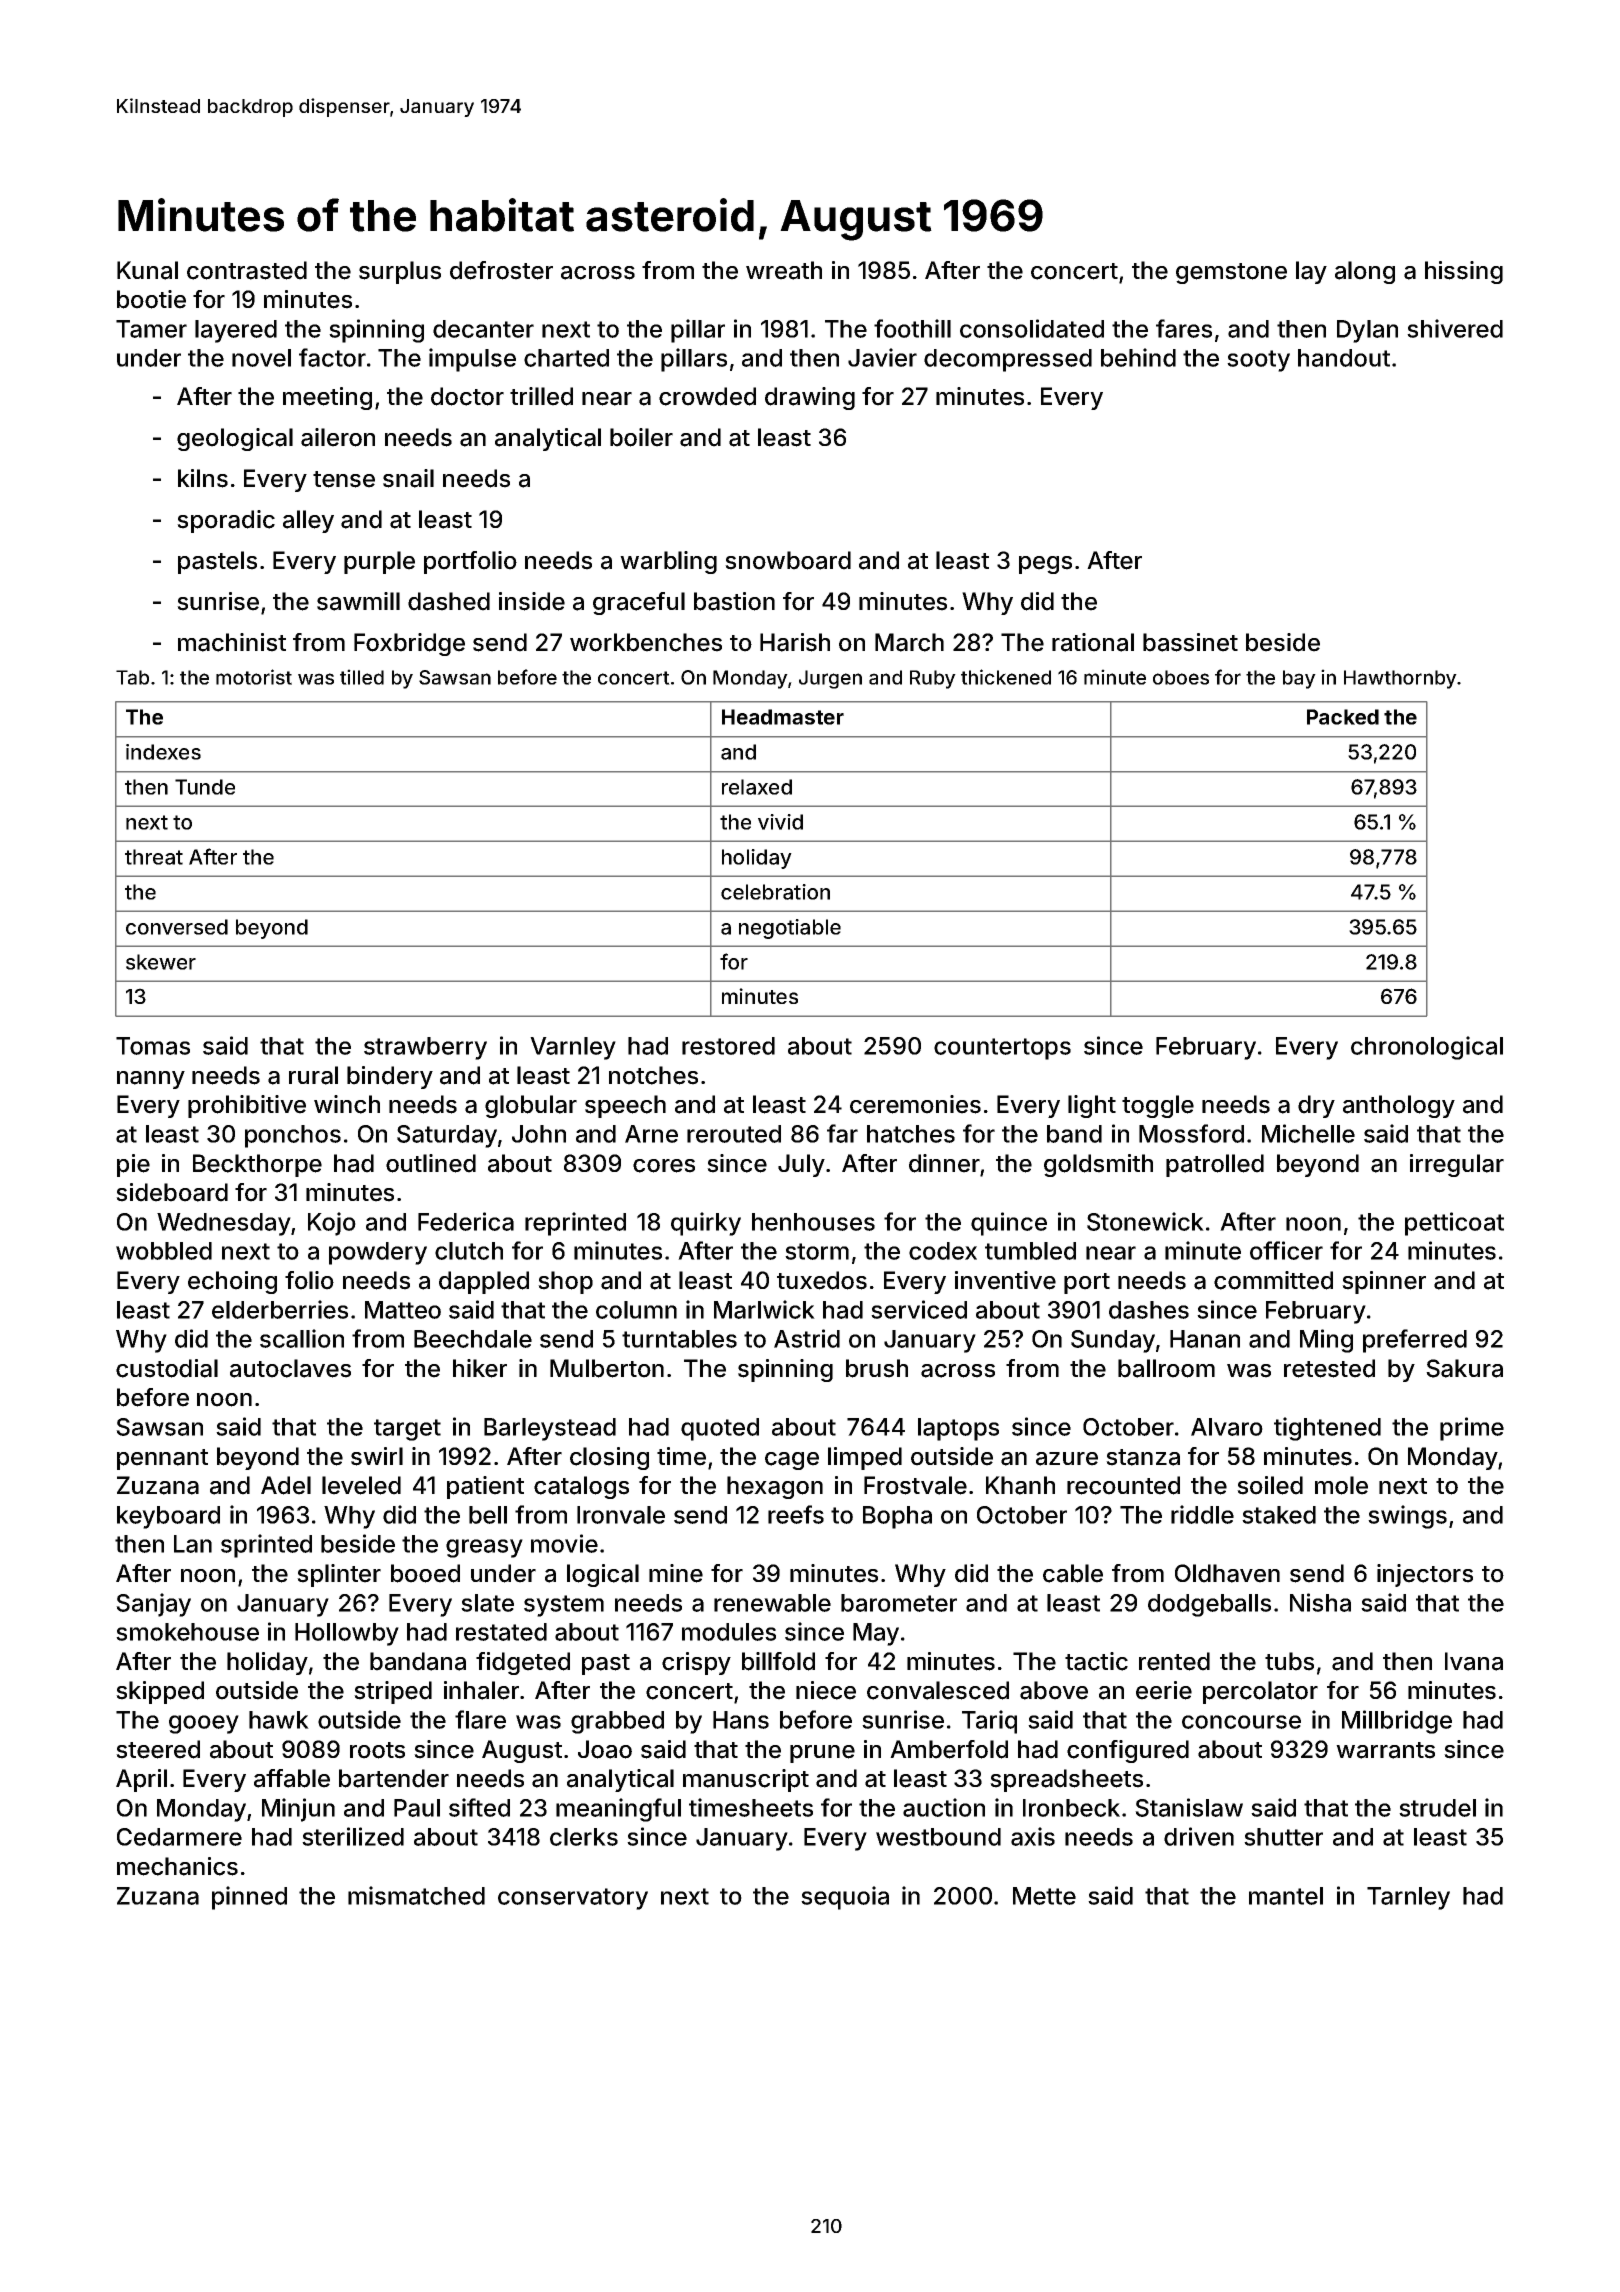 Image resolution: width=1620 pixels, height=2292 pixels. I want to click on mantel, so click(1286, 1896).
